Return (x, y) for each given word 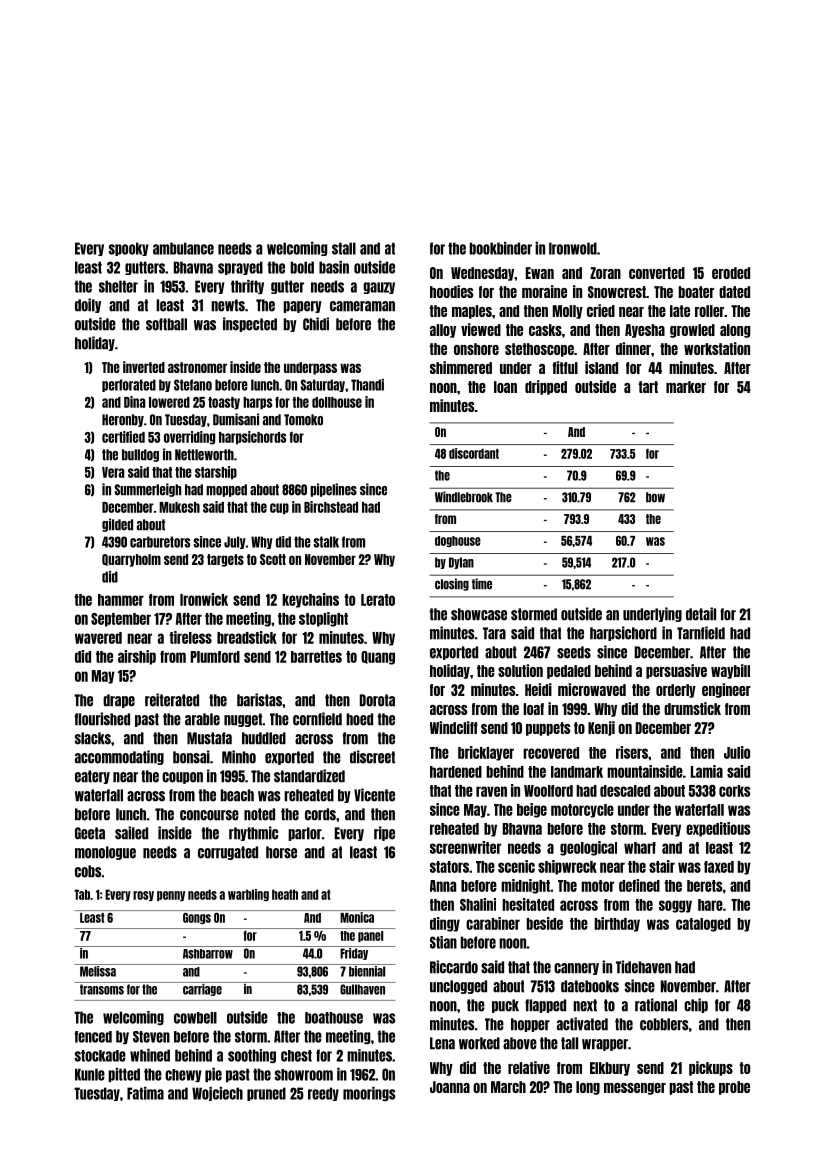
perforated (129, 385)
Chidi (316, 324)
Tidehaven (643, 967)
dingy (445, 924)
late (680, 311)
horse (281, 852)
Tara (494, 633)
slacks (93, 738)
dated (734, 292)
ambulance (183, 248)
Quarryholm (131, 560)
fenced (93, 1037)
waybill (730, 671)
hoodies (451, 291)
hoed (359, 719)
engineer (726, 690)
